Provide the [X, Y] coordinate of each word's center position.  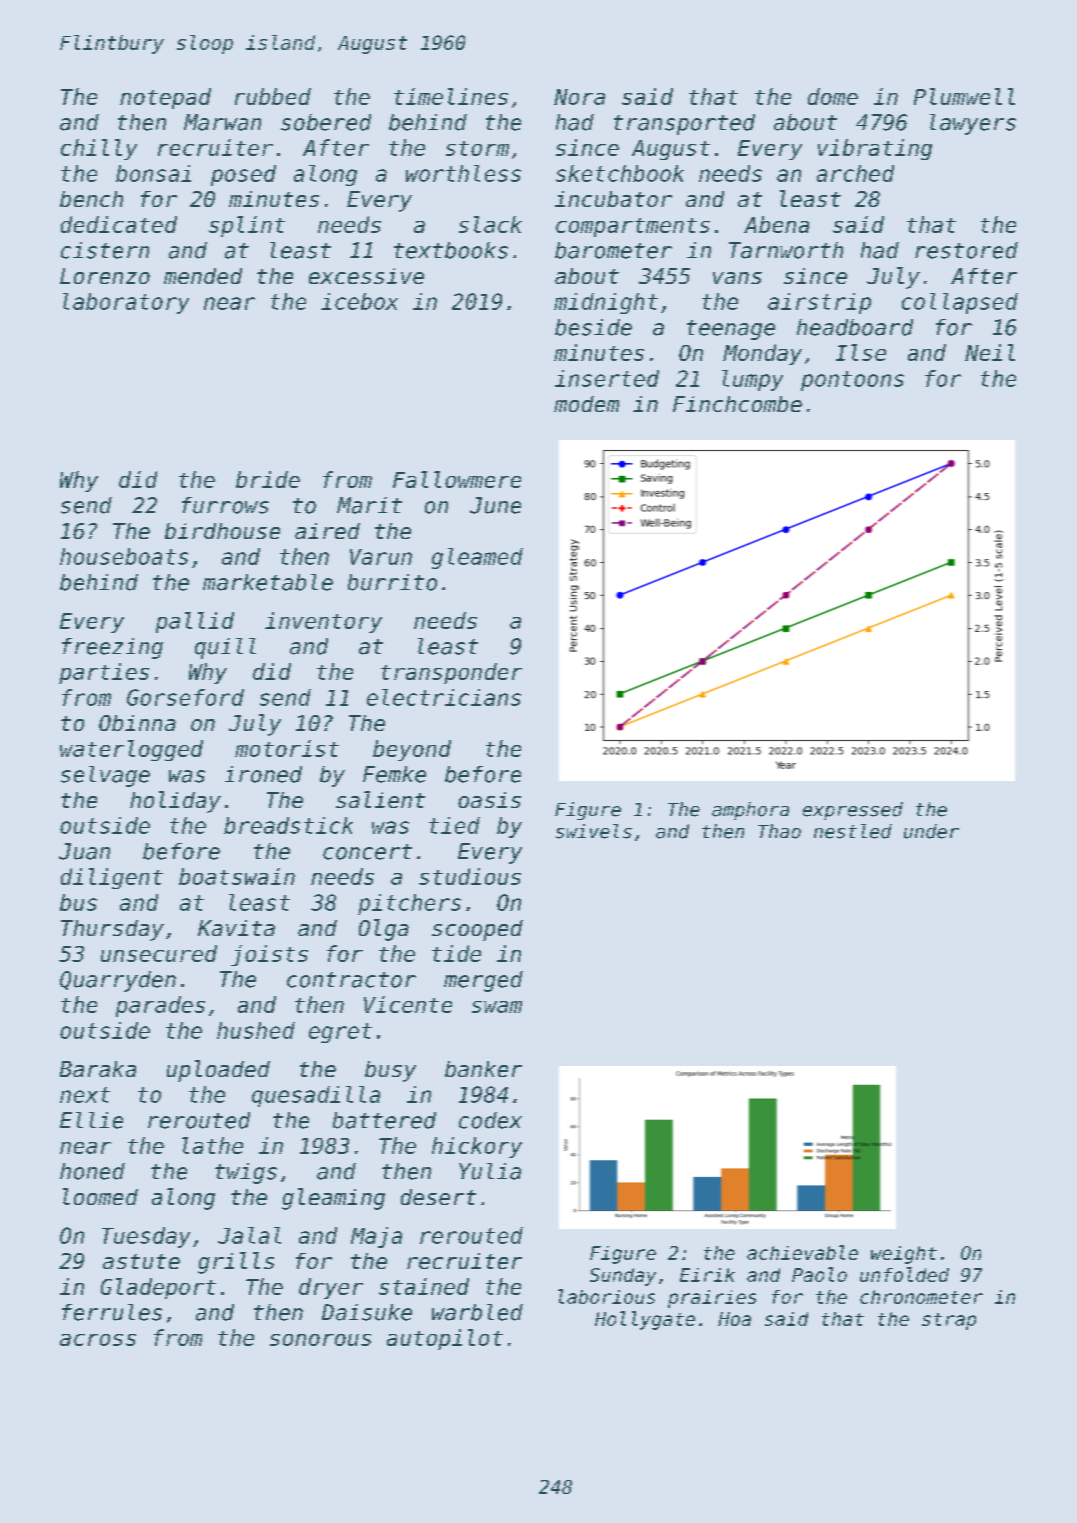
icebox [359, 301]
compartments [633, 227]
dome [833, 96]
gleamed [477, 558]
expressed [853, 811]
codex [490, 1120]
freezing [112, 648]
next [85, 1095]
